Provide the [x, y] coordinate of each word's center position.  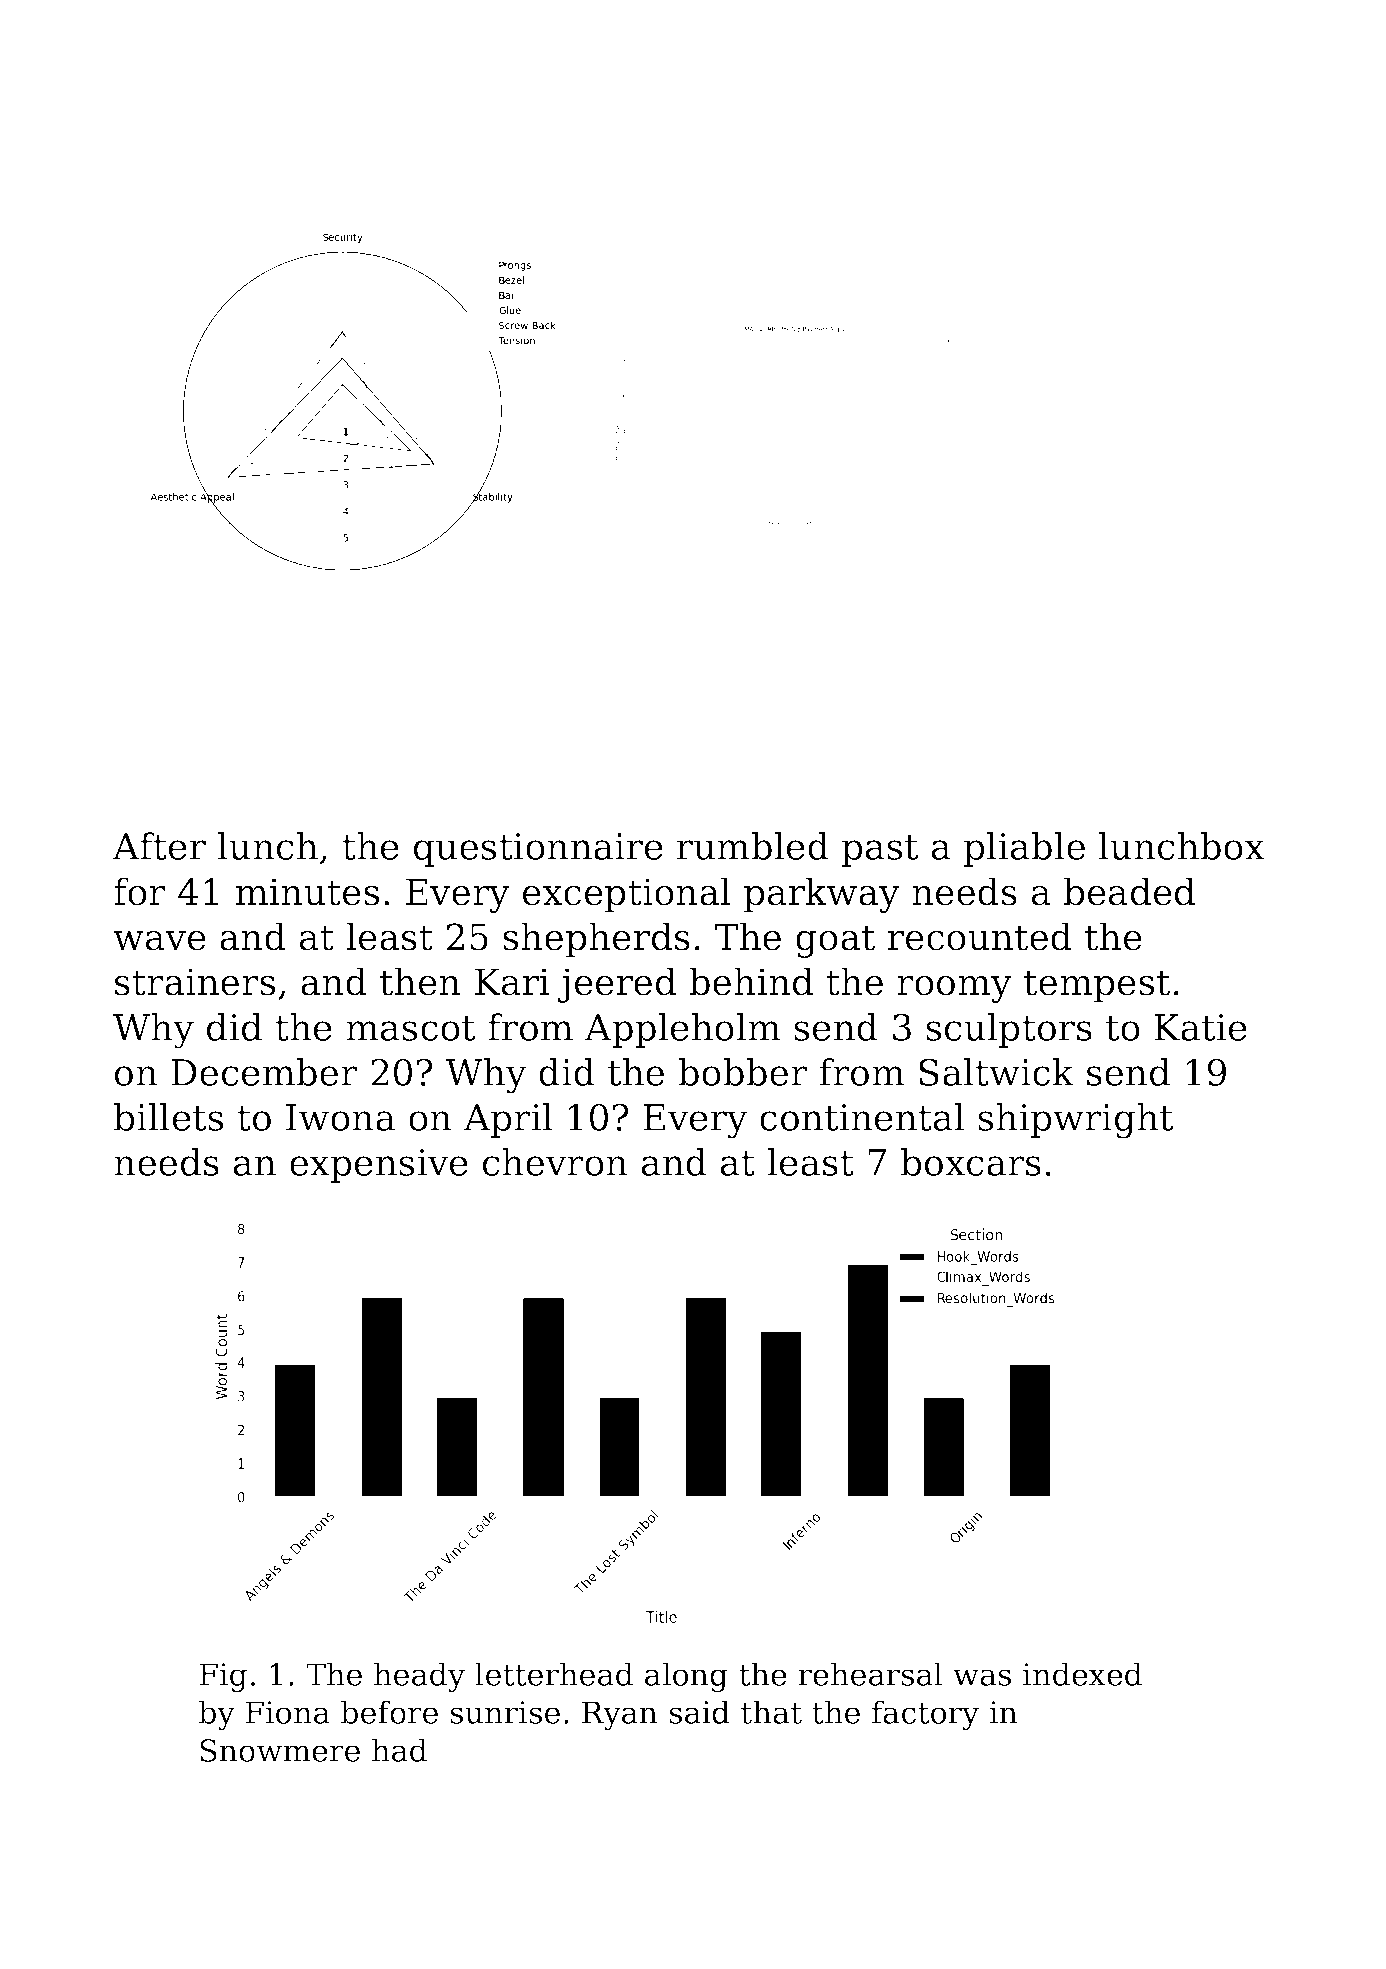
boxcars [971, 1162]
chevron [555, 1162]
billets [168, 1117]
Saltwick [996, 1072]
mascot [410, 1028]
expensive [379, 1166]
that [771, 1712]
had [399, 1750]
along [686, 1677]
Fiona [287, 1712]
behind [751, 981]
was [982, 1677]
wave [159, 940]
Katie [1200, 1027]
